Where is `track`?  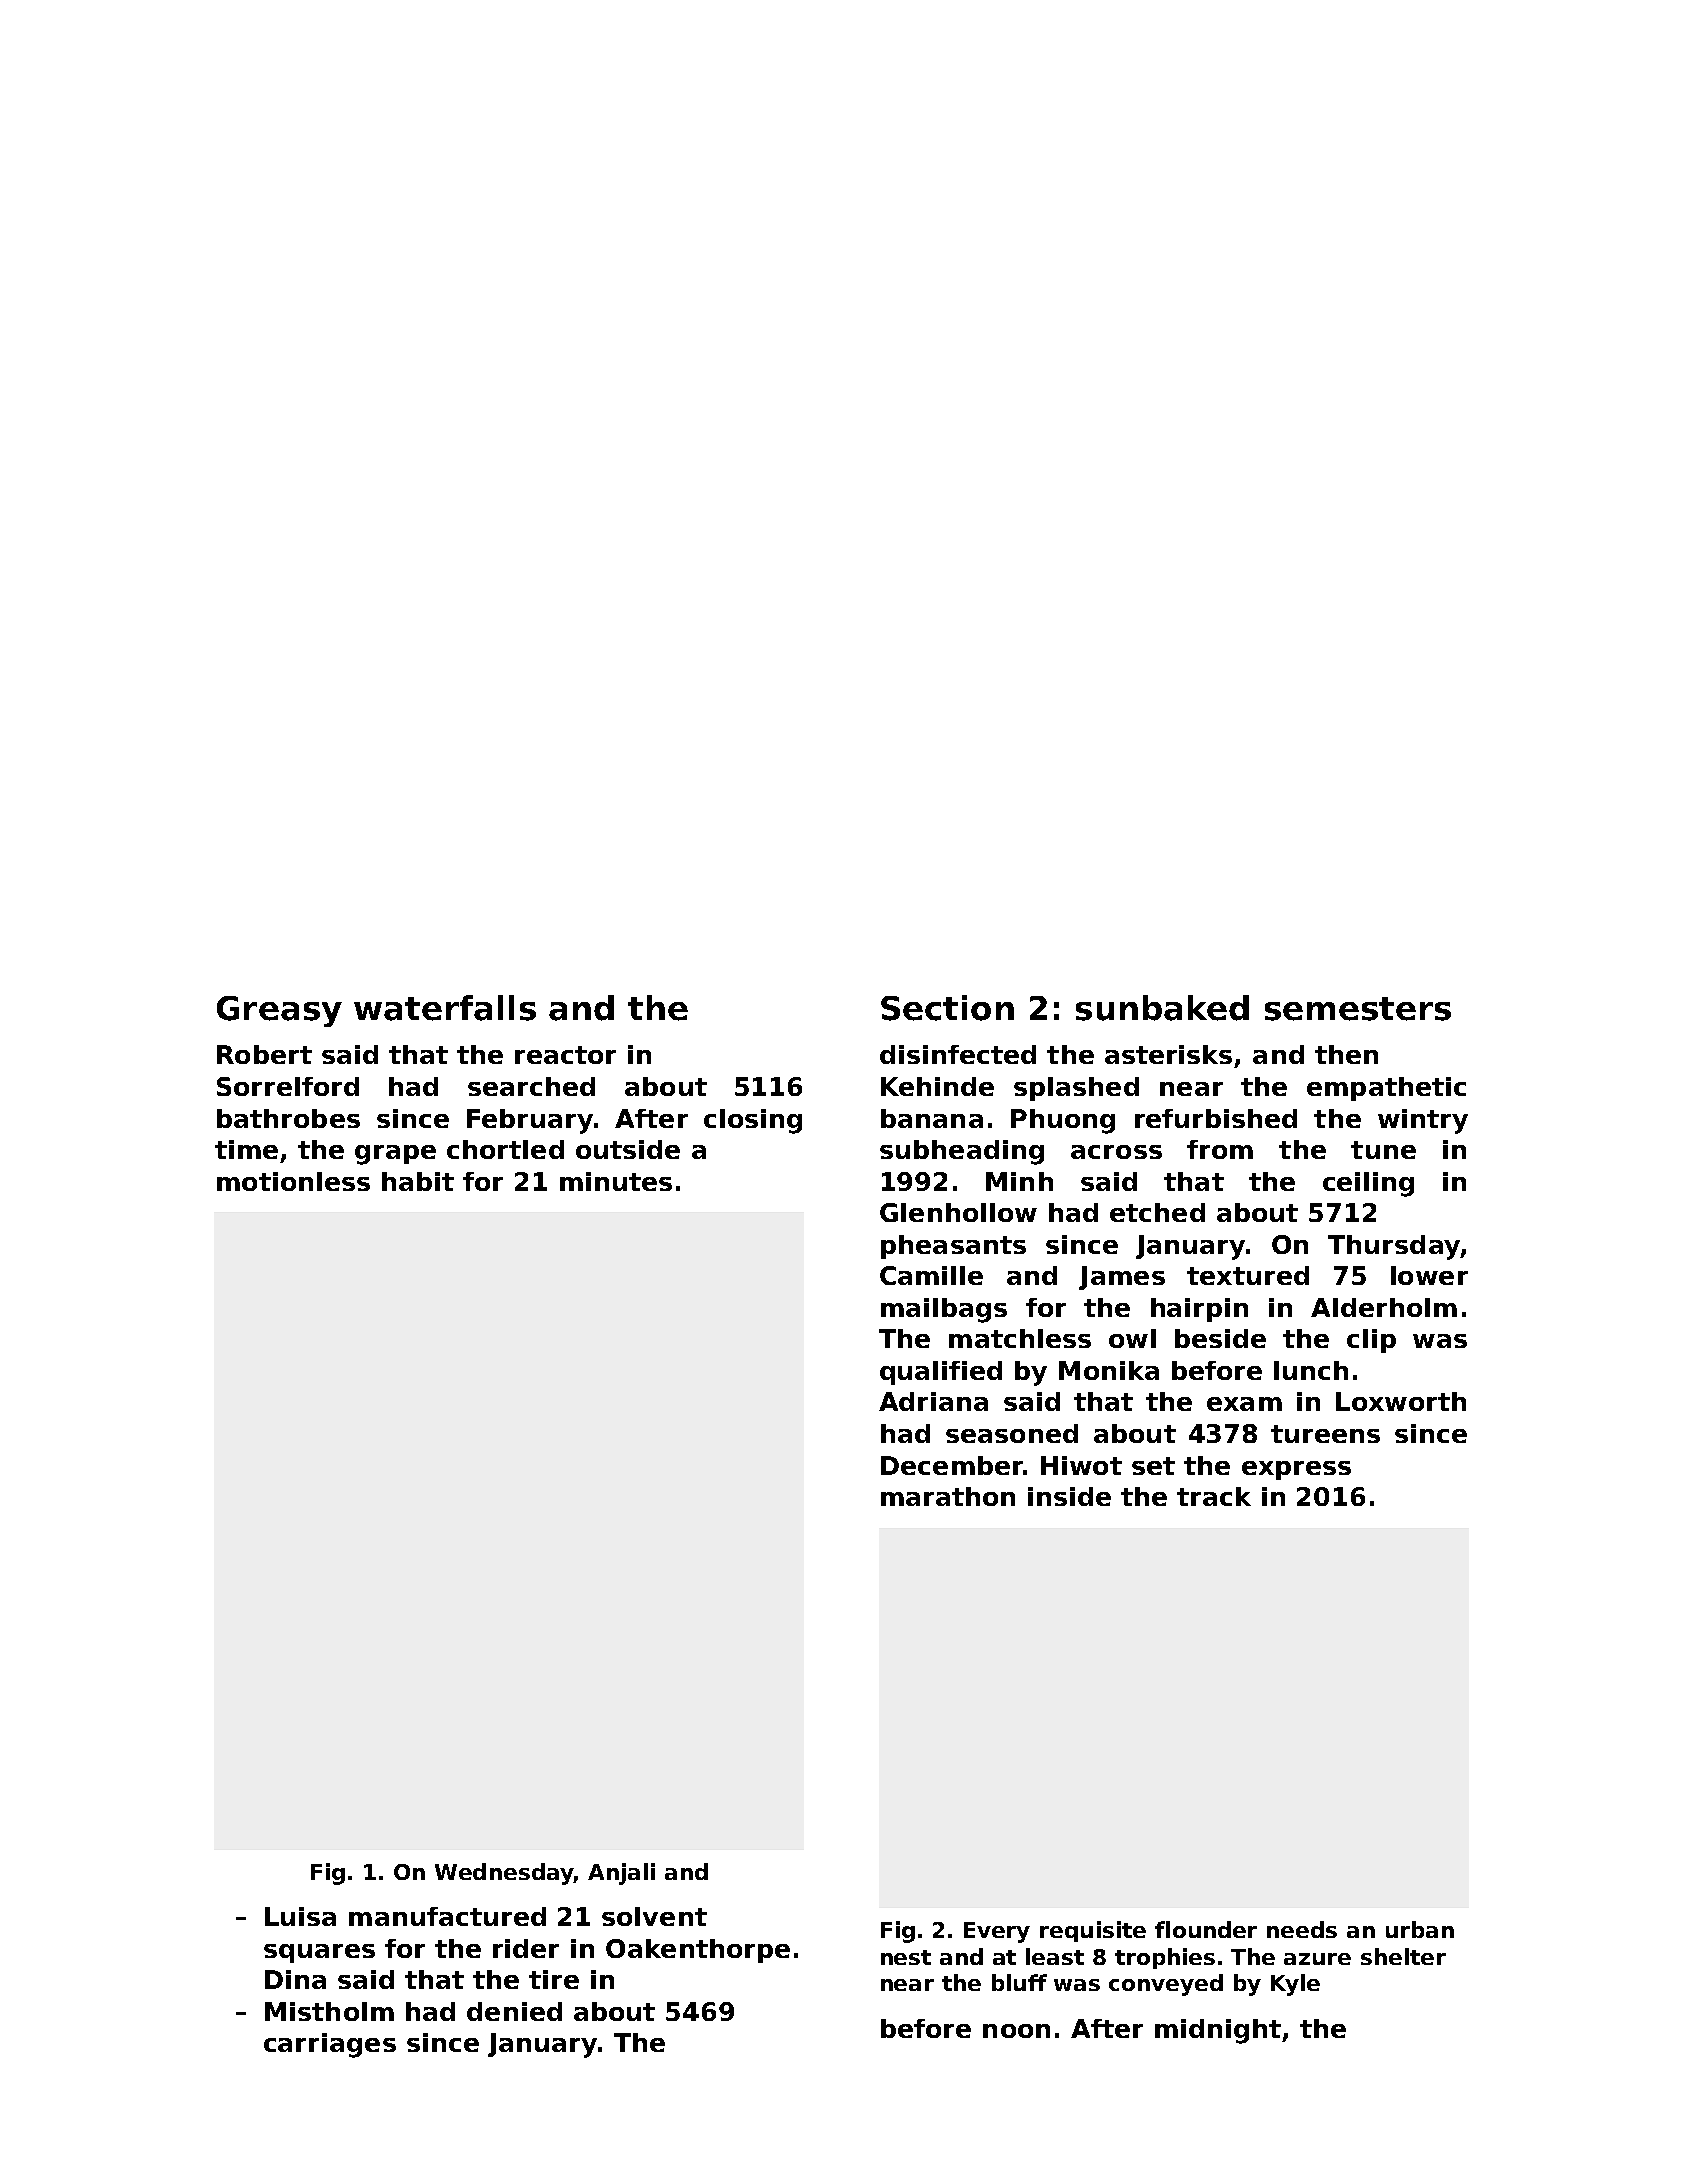 track is located at coordinates (1214, 1496).
